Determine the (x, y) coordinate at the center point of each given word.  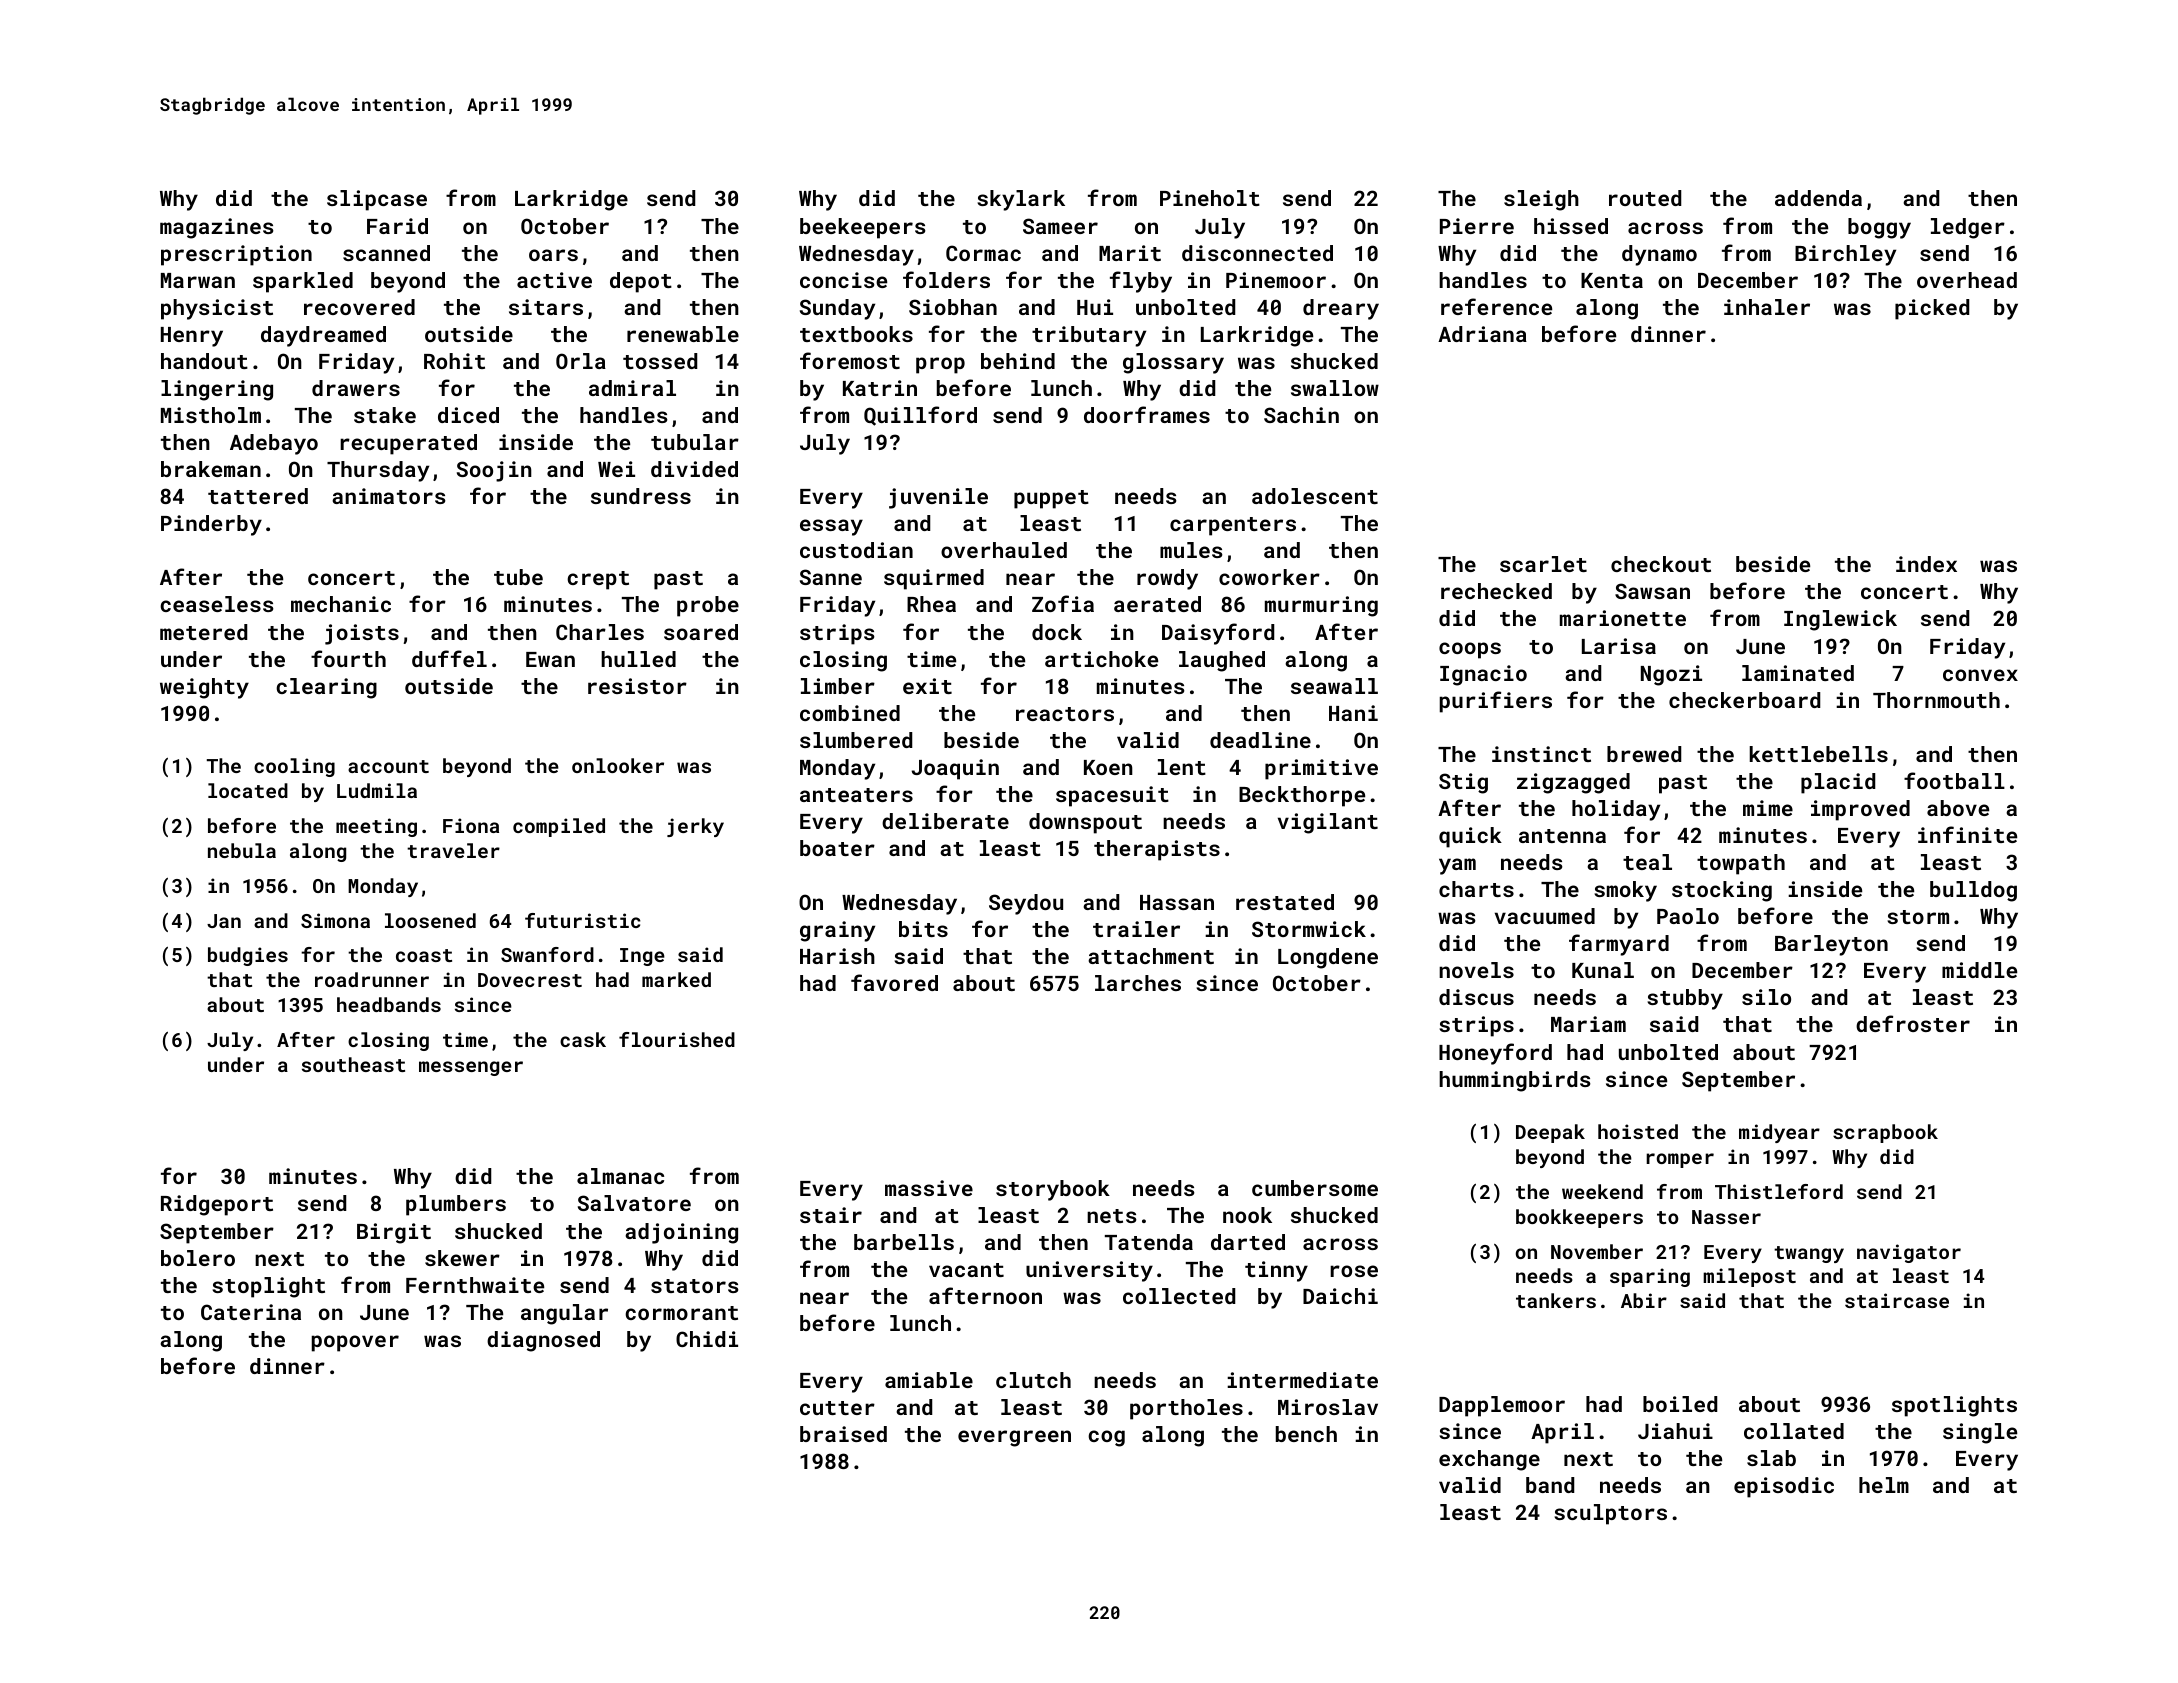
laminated (1798, 673)
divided (694, 469)
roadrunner (372, 979)
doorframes (1147, 414)
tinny (1276, 1271)
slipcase (377, 200)
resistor (637, 686)
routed (1645, 198)
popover (355, 1343)
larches (1138, 983)
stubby (1685, 999)
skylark (1021, 200)
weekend (1602, 1191)
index (1926, 564)
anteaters (856, 795)
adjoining (681, 1233)
